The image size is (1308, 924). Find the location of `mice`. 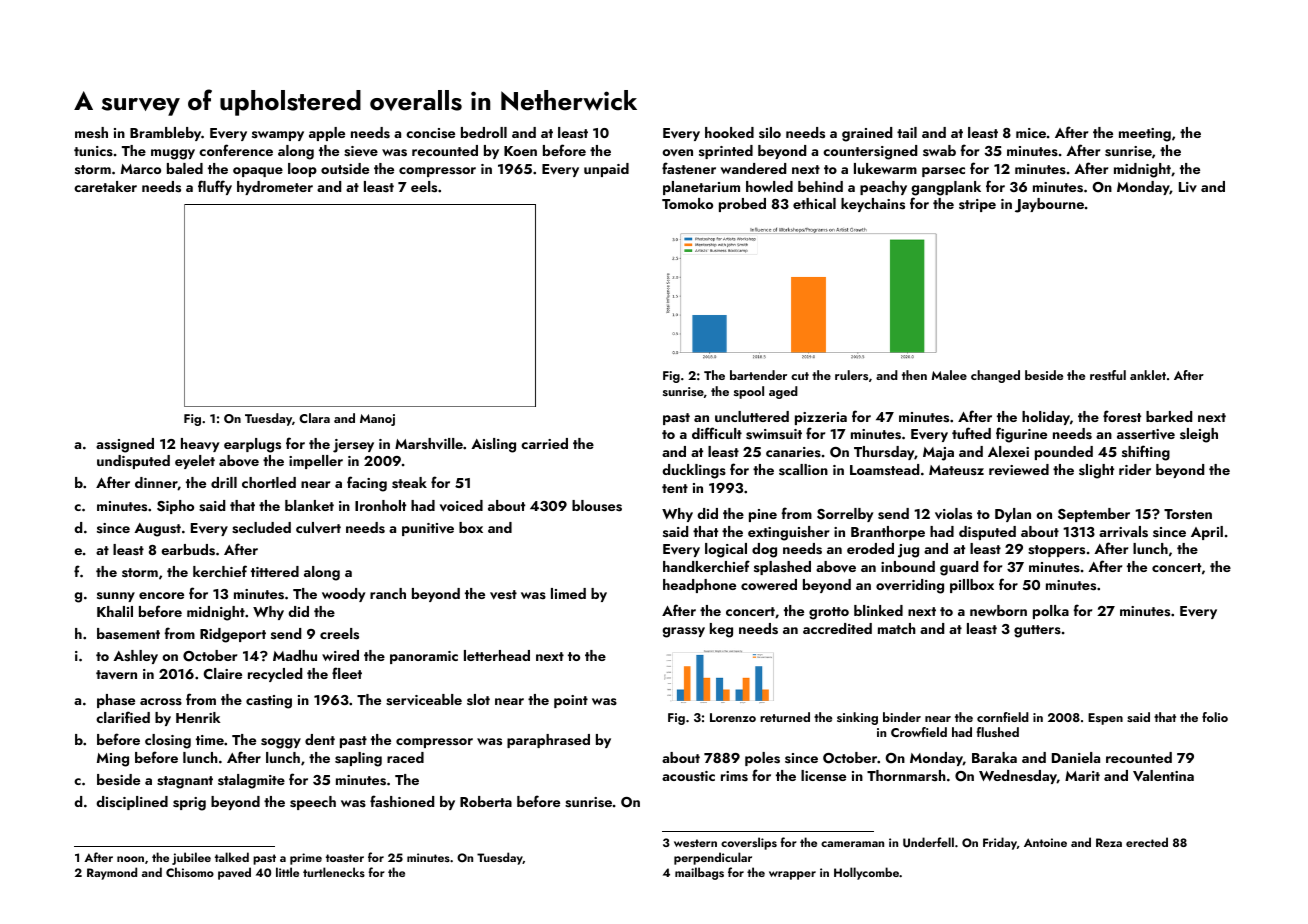

mice is located at coordinates (1031, 133).
